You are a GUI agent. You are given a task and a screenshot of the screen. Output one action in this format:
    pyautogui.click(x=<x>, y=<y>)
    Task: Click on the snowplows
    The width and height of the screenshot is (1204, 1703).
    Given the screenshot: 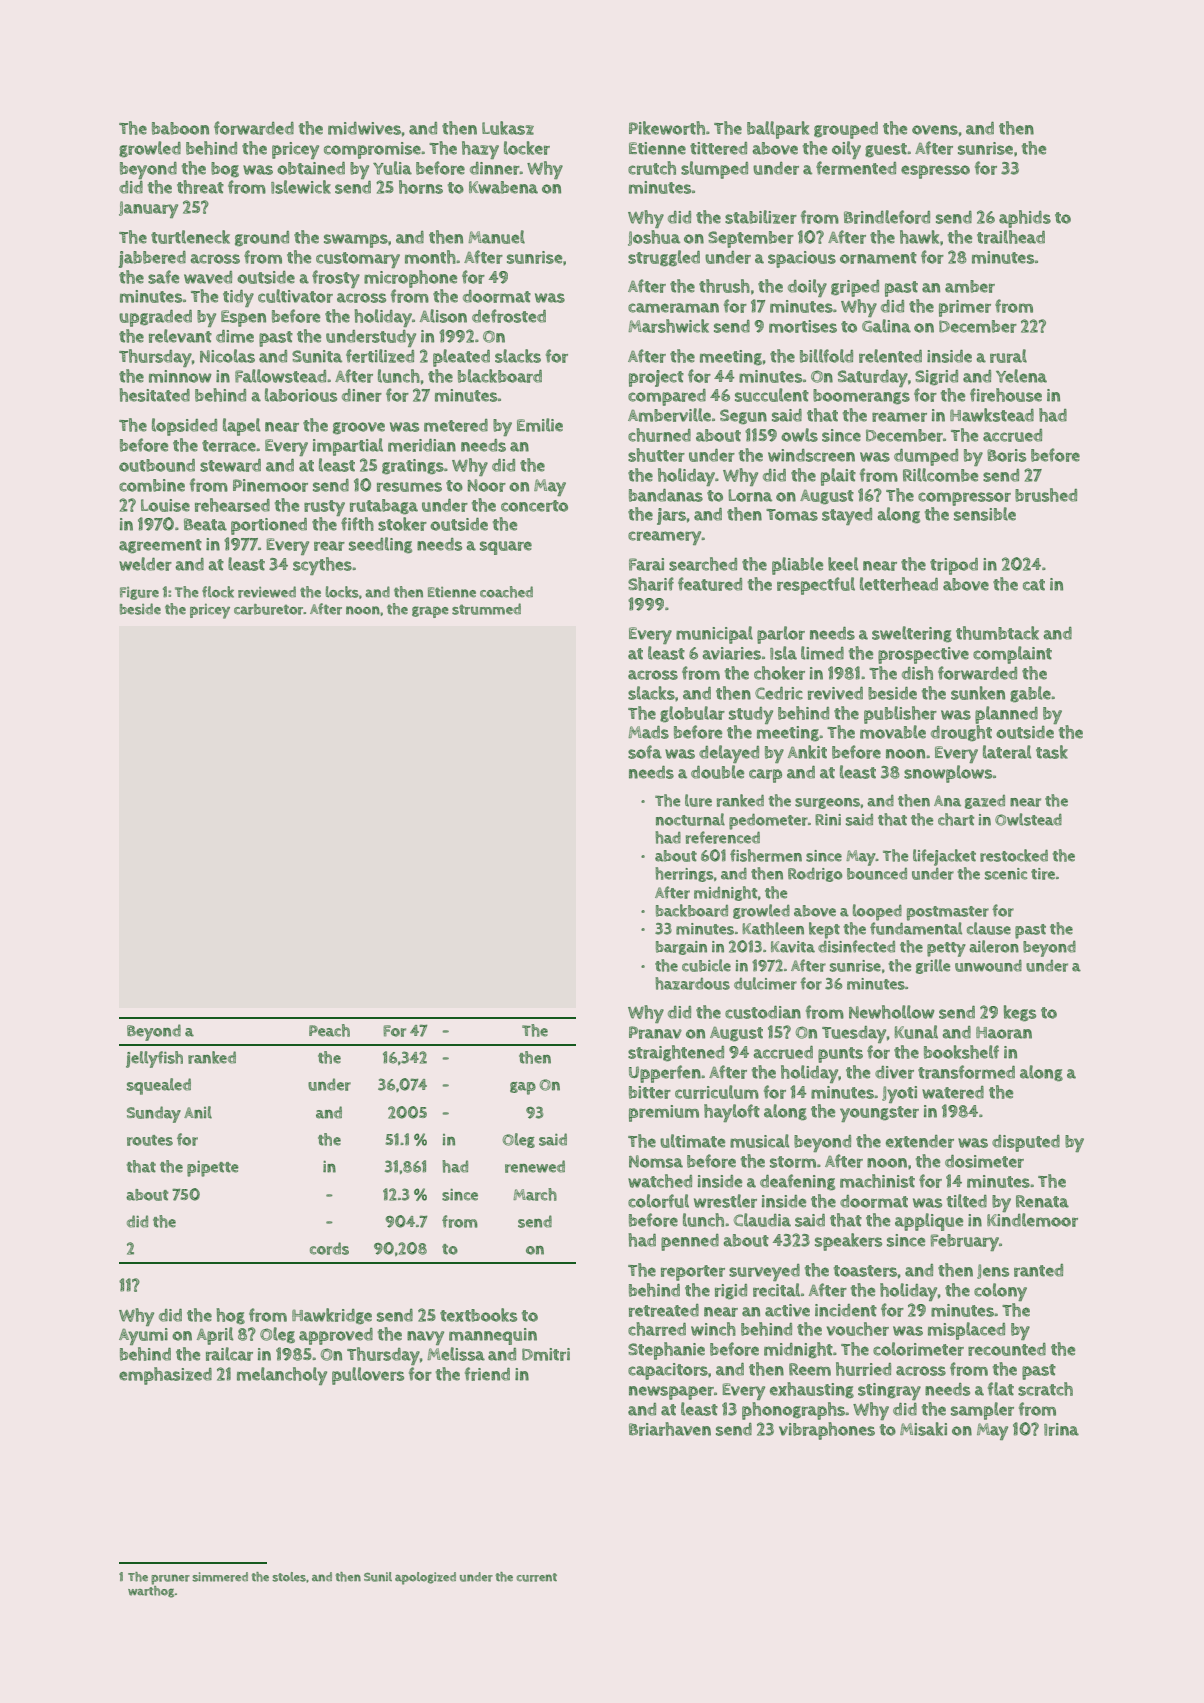 What is the action you would take?
    pyautogui.click(x=948, y=774)
